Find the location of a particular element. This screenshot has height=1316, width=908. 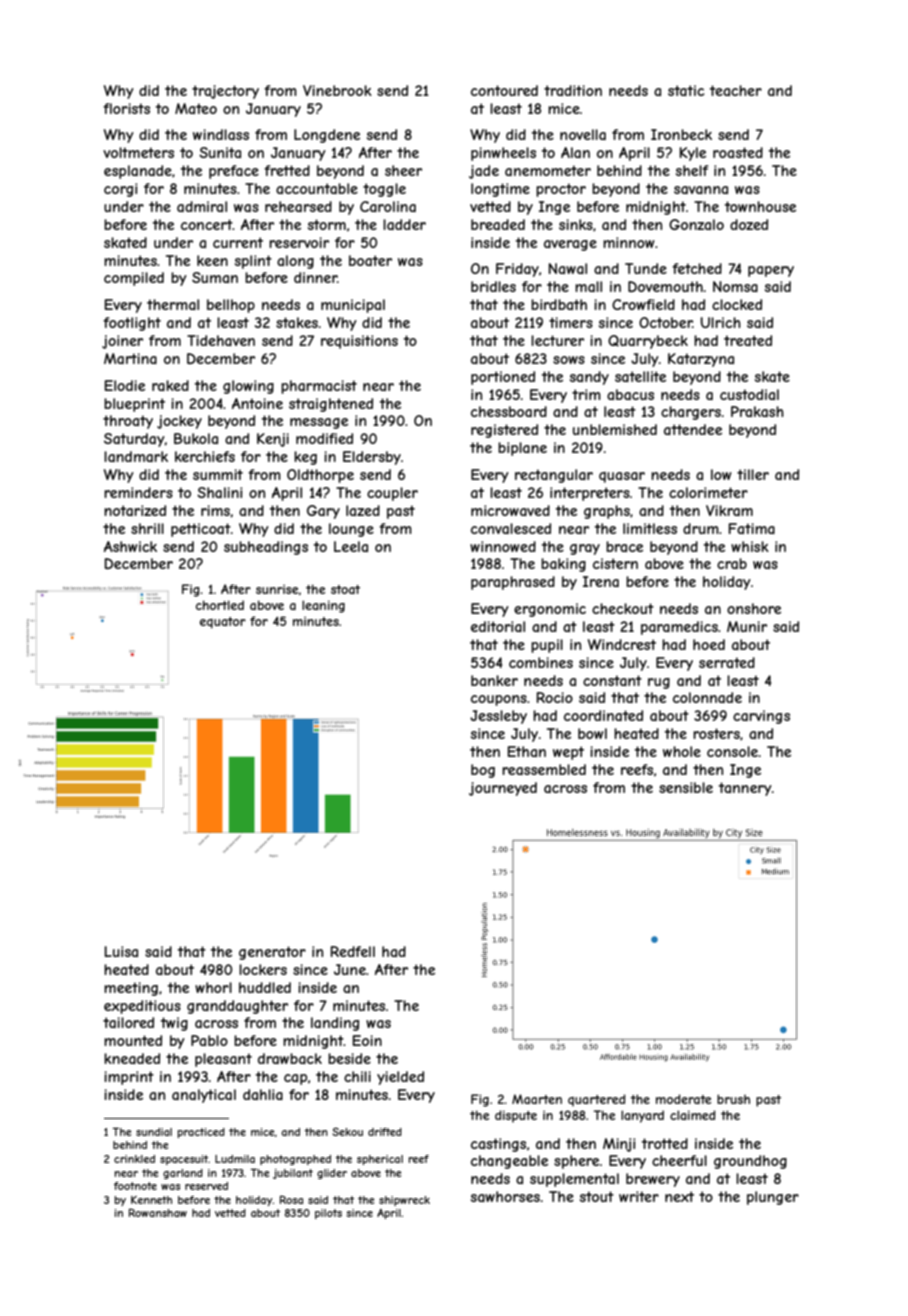

sheer is located at coordinates (403, 170).
